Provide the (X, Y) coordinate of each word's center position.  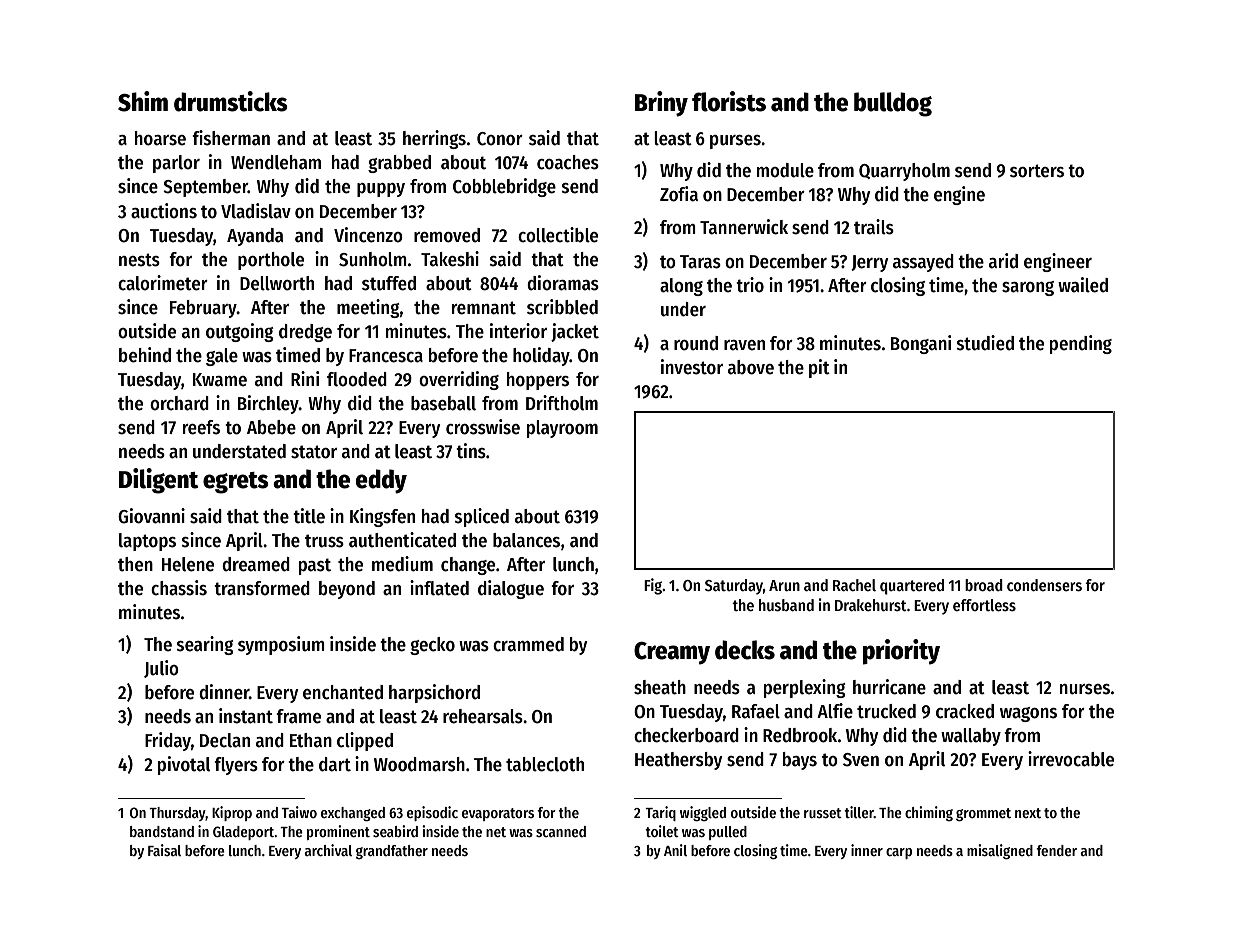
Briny (661, 104)
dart (335, 764)
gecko (432, 646)
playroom (562, 429)
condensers (1044, 585)
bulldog (893, 104)
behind (145, 355)
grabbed (399, 164)
